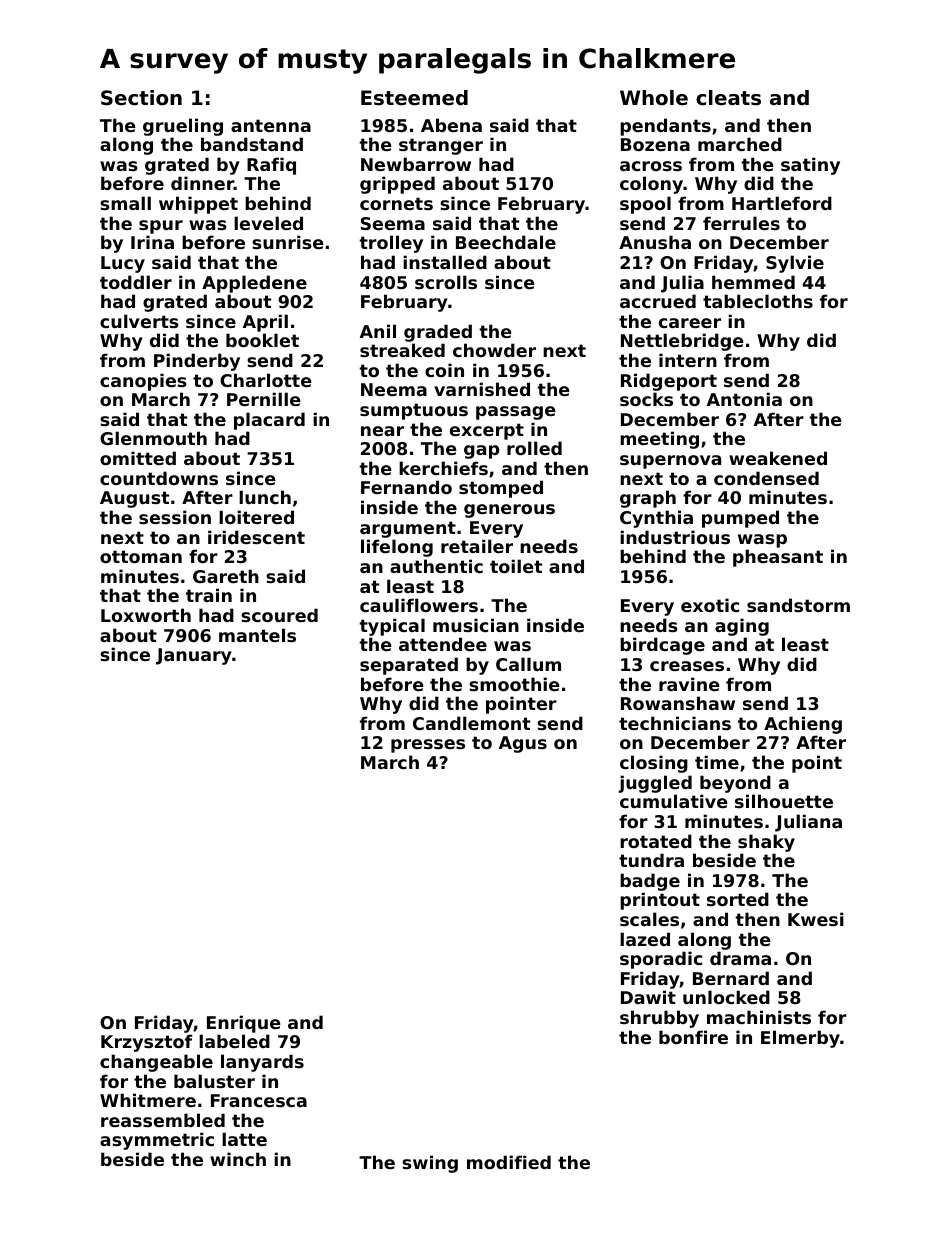 The height and width of the screenshot is (1233, 952). Describe the element at coordinates (141, 556) in the screenshot. I see `ottoman` at that location.
